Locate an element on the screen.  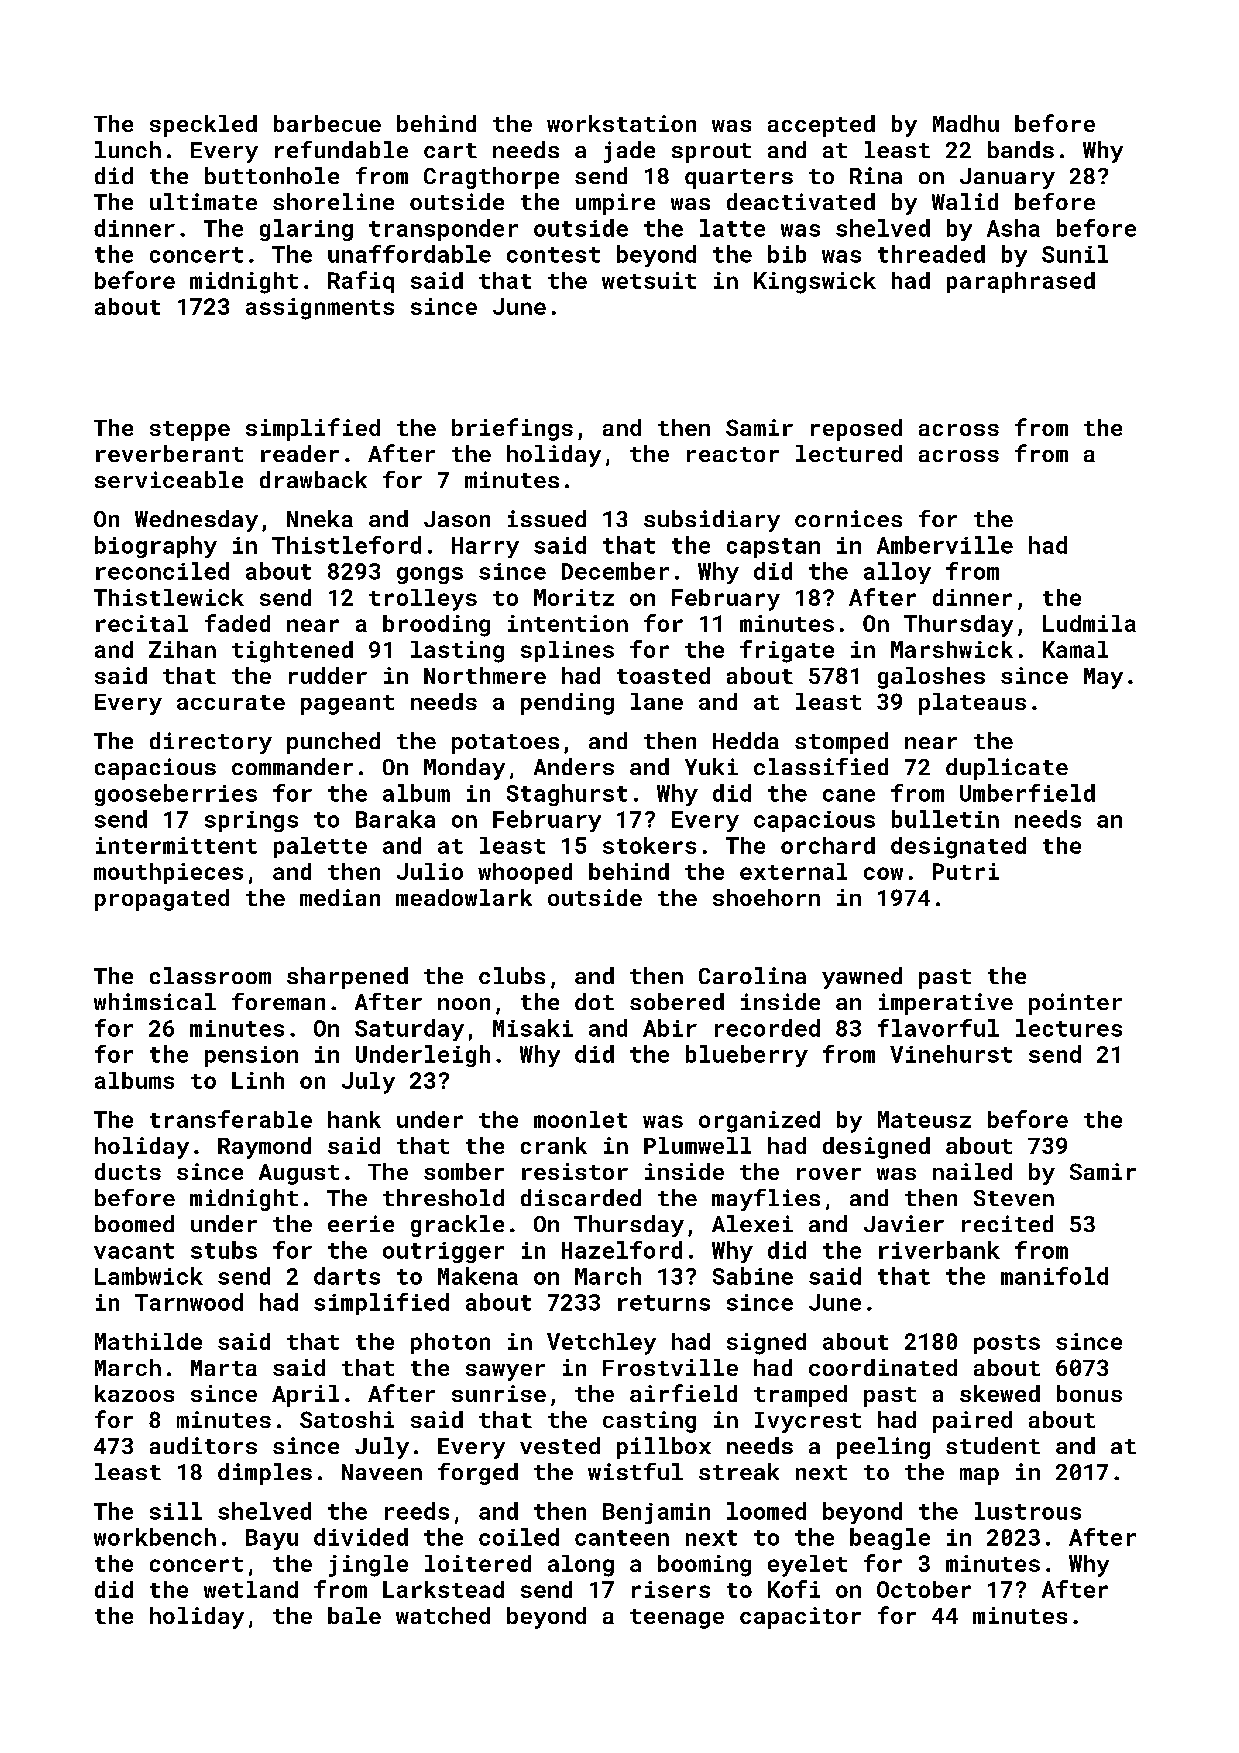
bale is located at coordinates (354, 1615).
